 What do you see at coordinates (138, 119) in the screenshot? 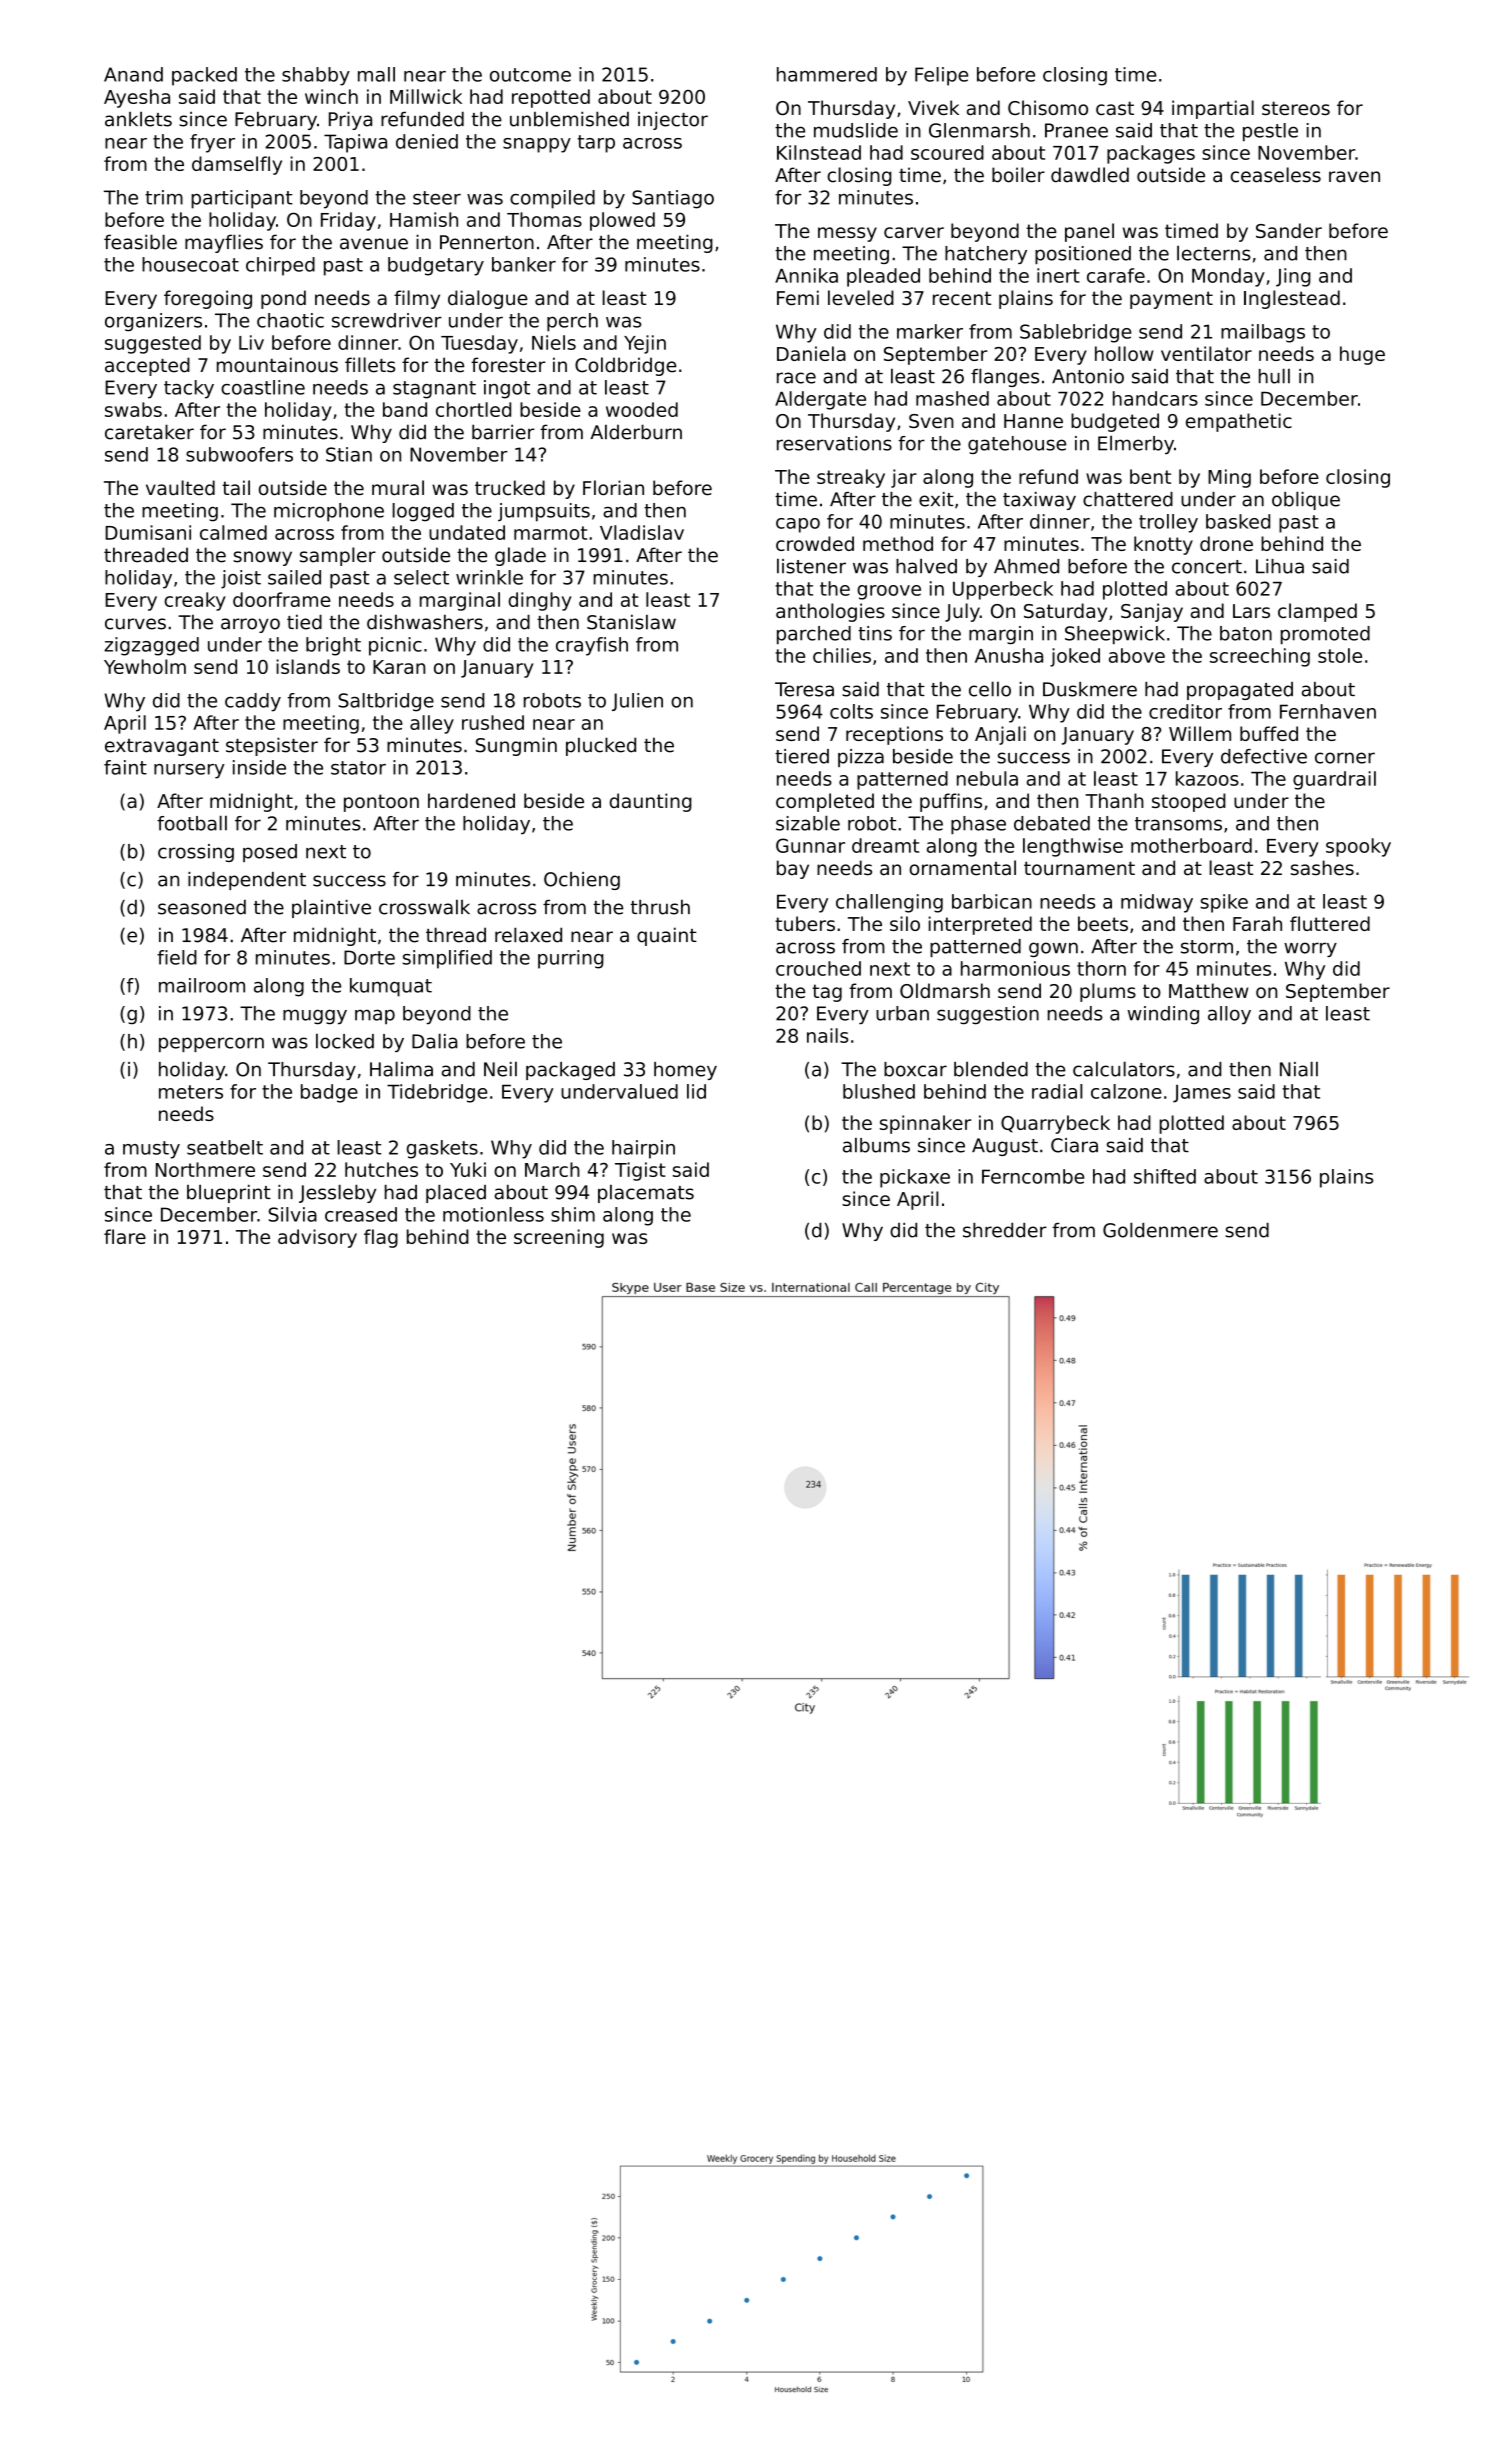
I see `anklets` at bounding box center [138, 119].
